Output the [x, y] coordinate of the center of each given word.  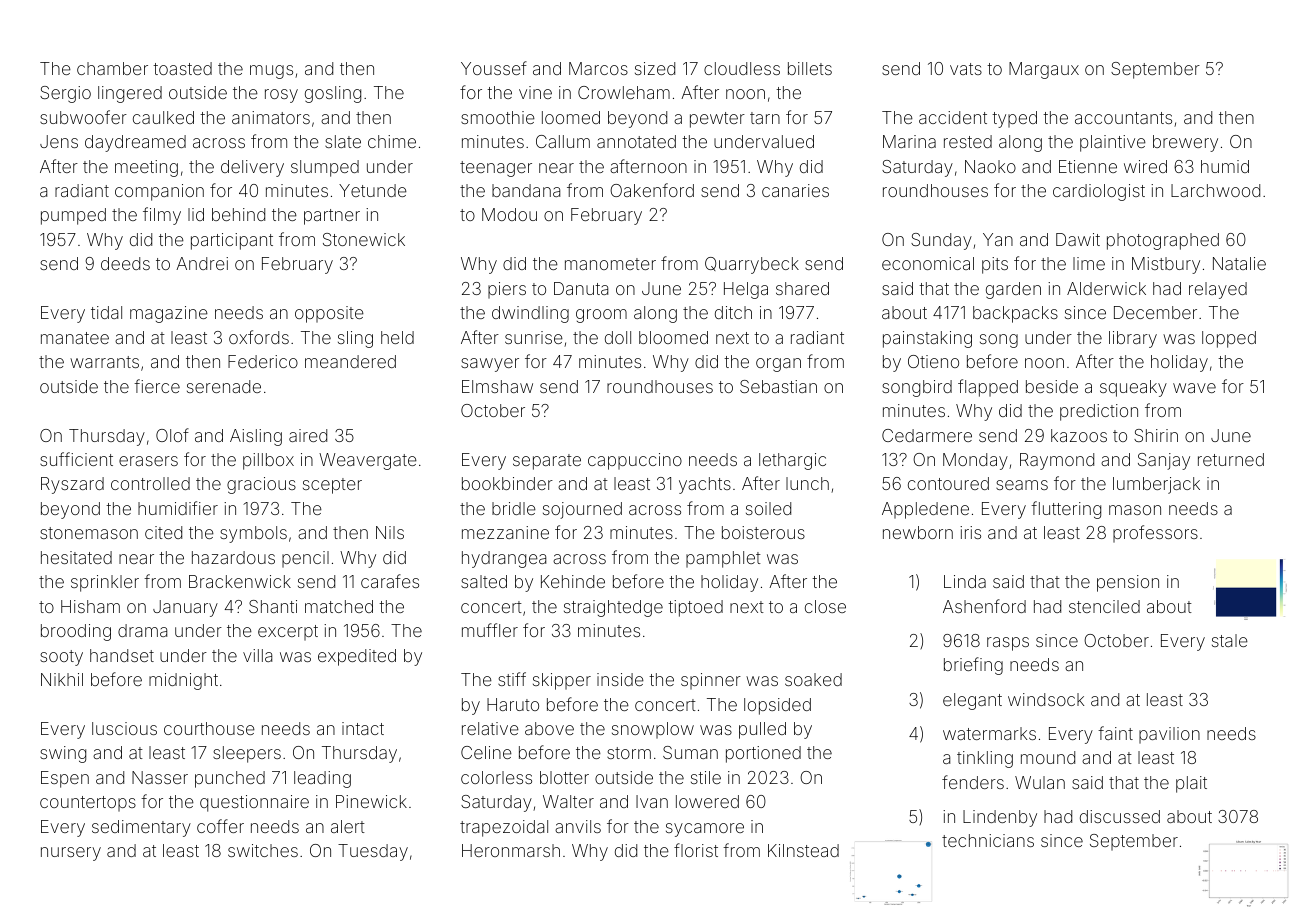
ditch [733, 312]
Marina [909, 141]
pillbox [268, 461]
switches [263, 850]
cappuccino [635, 461]
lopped [1229, 339]
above [549, 728]
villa [257, 655]
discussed [1120, 816]
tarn [765, 118]
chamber [112, 68]
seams [1022, 485]
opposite [329, 314]
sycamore [705, 830]
